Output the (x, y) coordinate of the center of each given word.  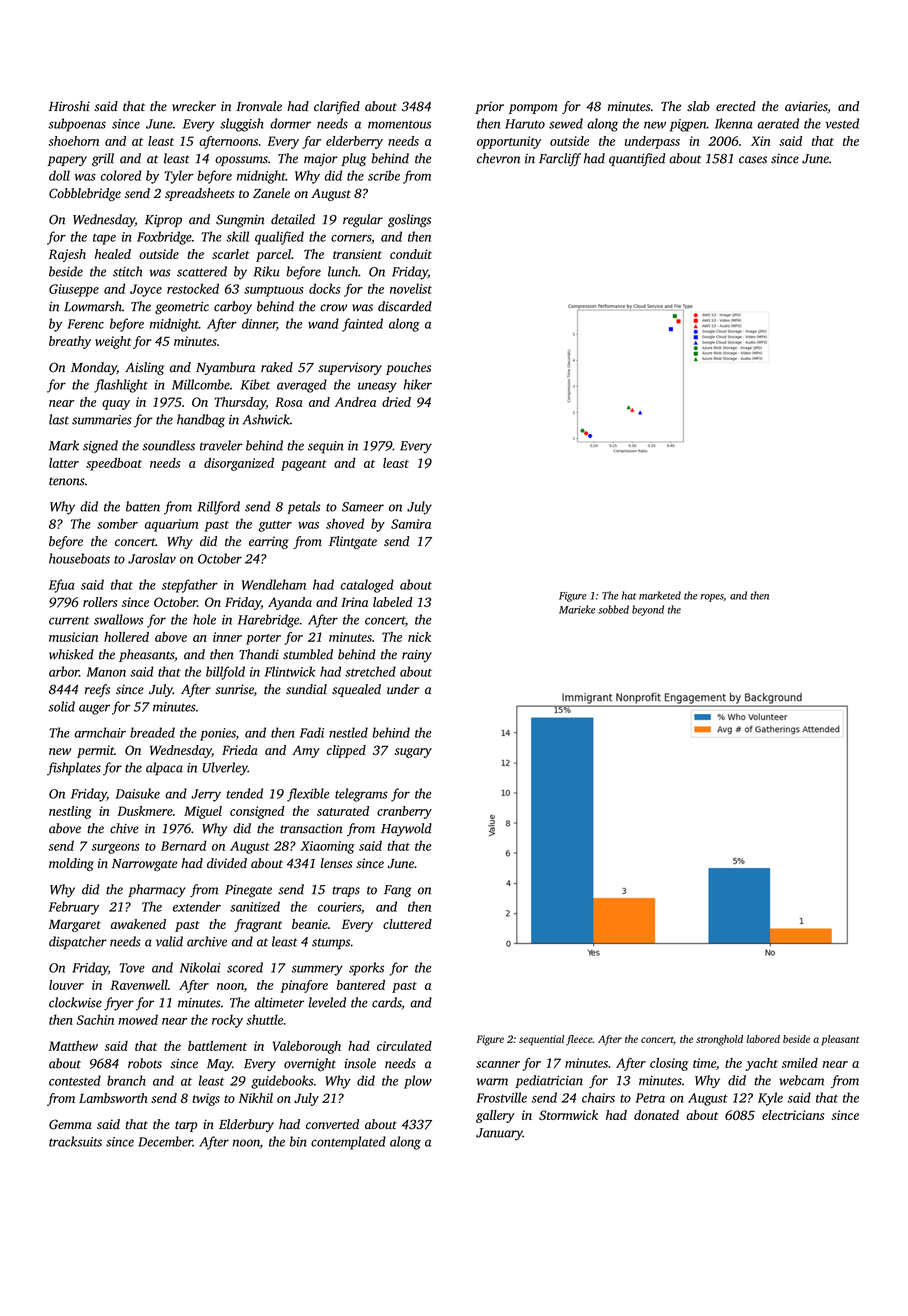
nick (419, 637)
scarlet (230, 254)
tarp (186, 1126)
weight (113, 342)
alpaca (164, 769)
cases (753, 160)
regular (363, 221)
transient (357, 254)
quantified (637, 159)
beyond (648, 610)
